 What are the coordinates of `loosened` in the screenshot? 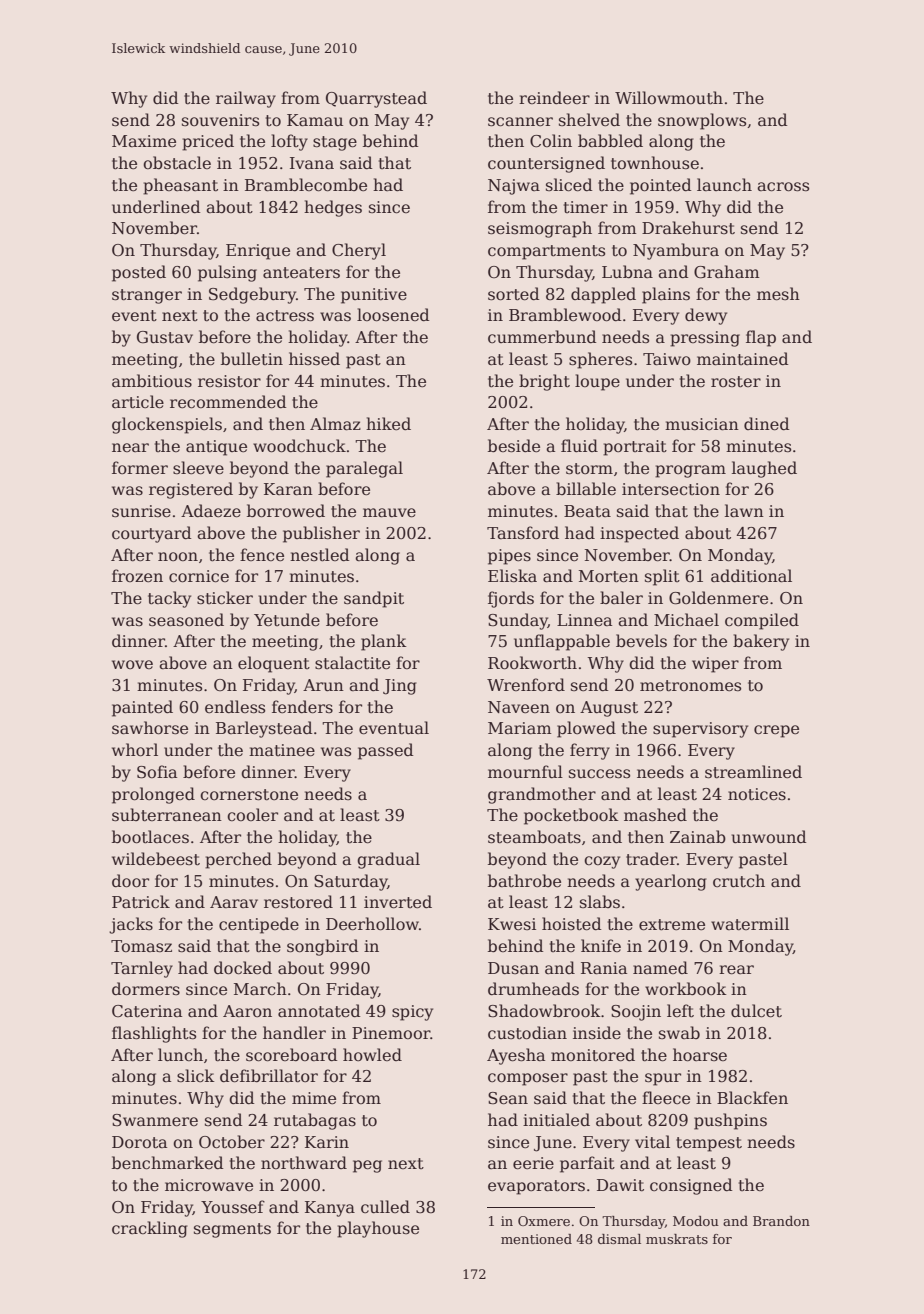 It's located at (393, 315).
